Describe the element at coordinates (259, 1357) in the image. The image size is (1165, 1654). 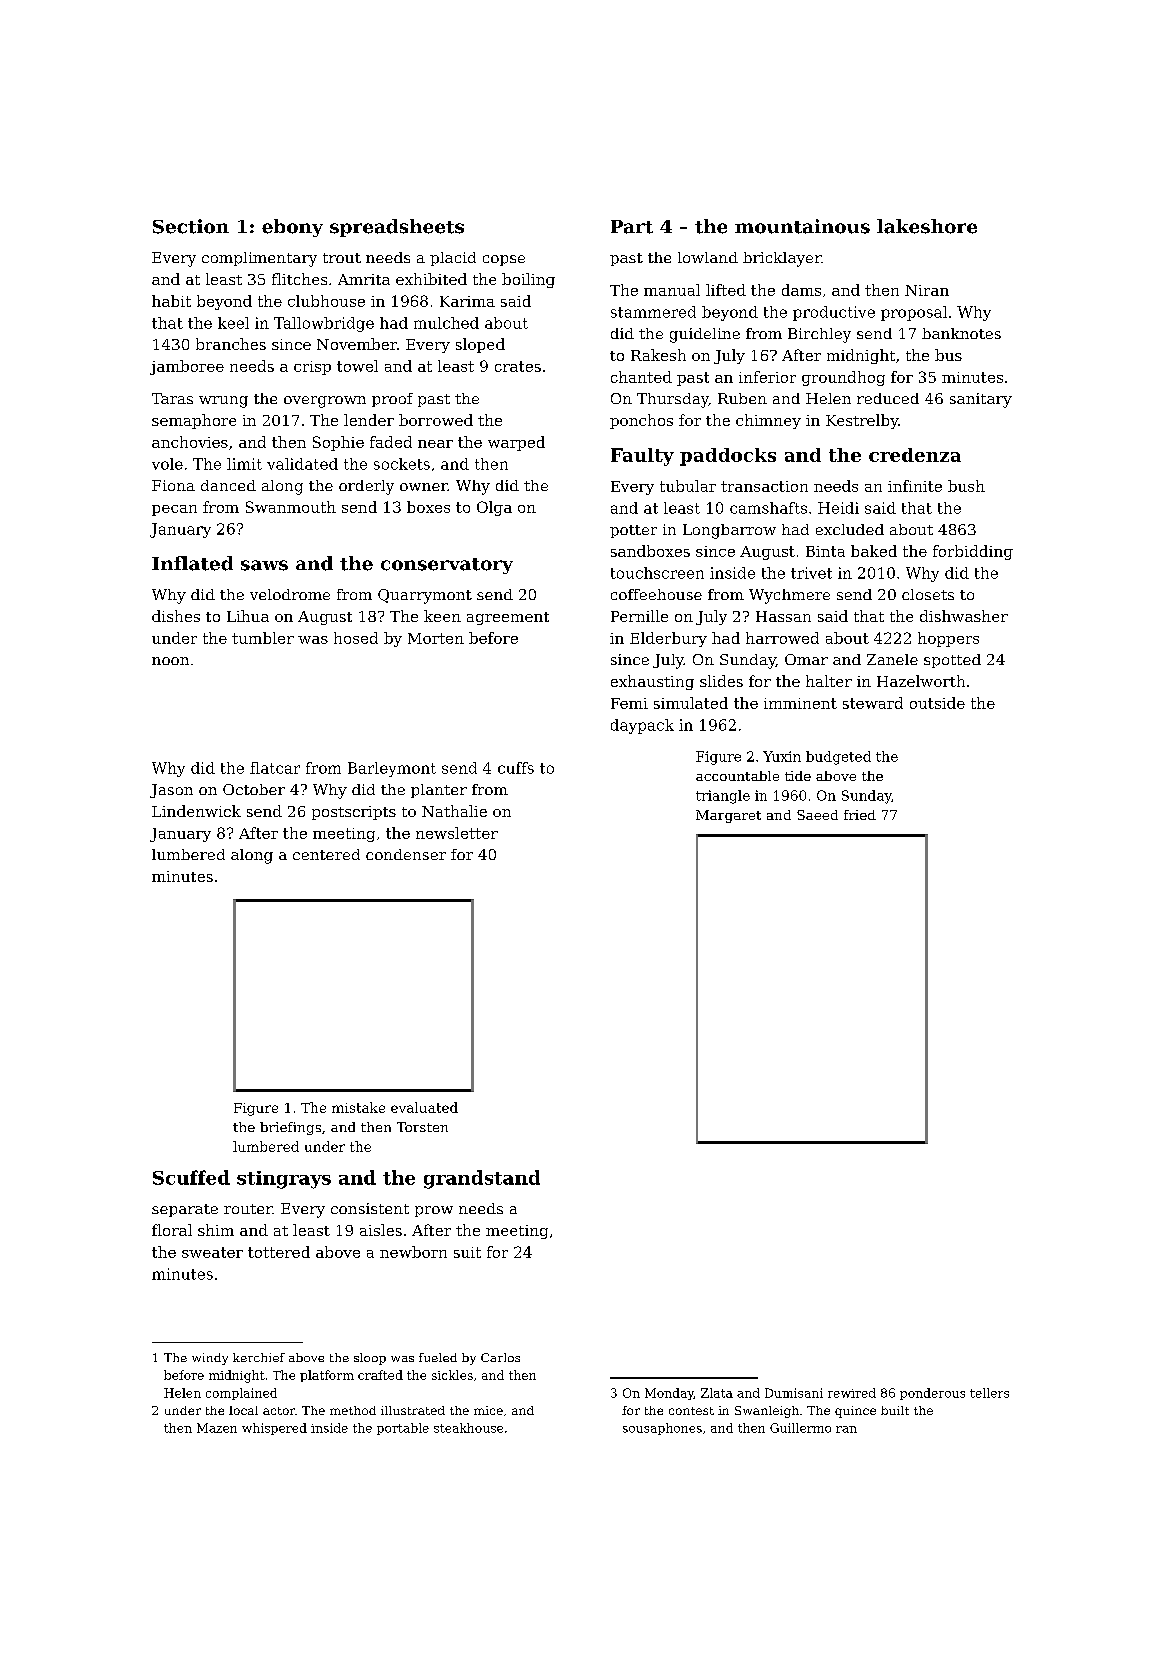
I see `kerchief` at that location.
